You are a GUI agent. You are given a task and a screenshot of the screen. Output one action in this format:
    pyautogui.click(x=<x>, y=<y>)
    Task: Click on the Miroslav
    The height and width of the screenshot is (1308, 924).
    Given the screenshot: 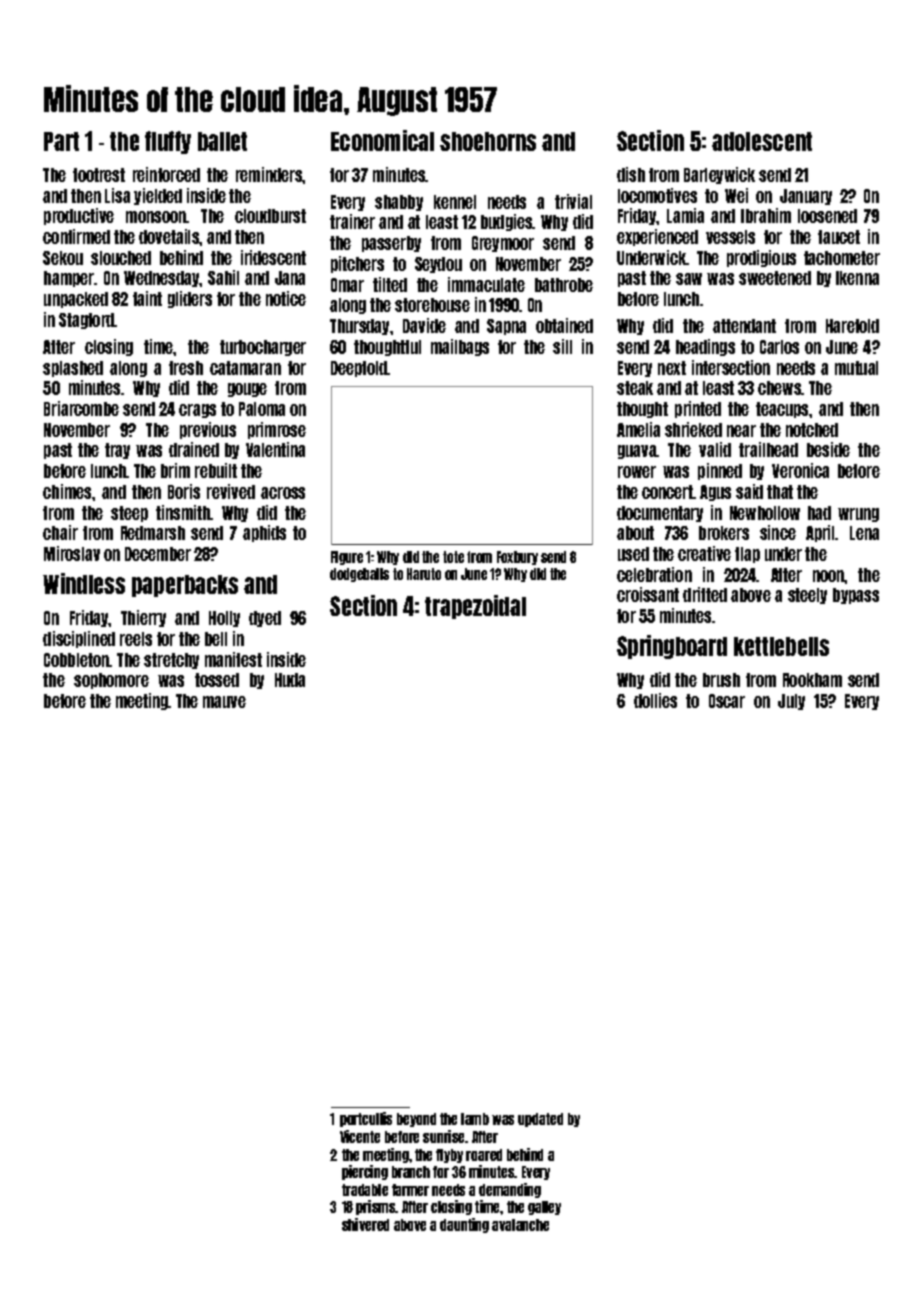 What is the action you would take?
    pyautogui.click(x=72, y=553)
